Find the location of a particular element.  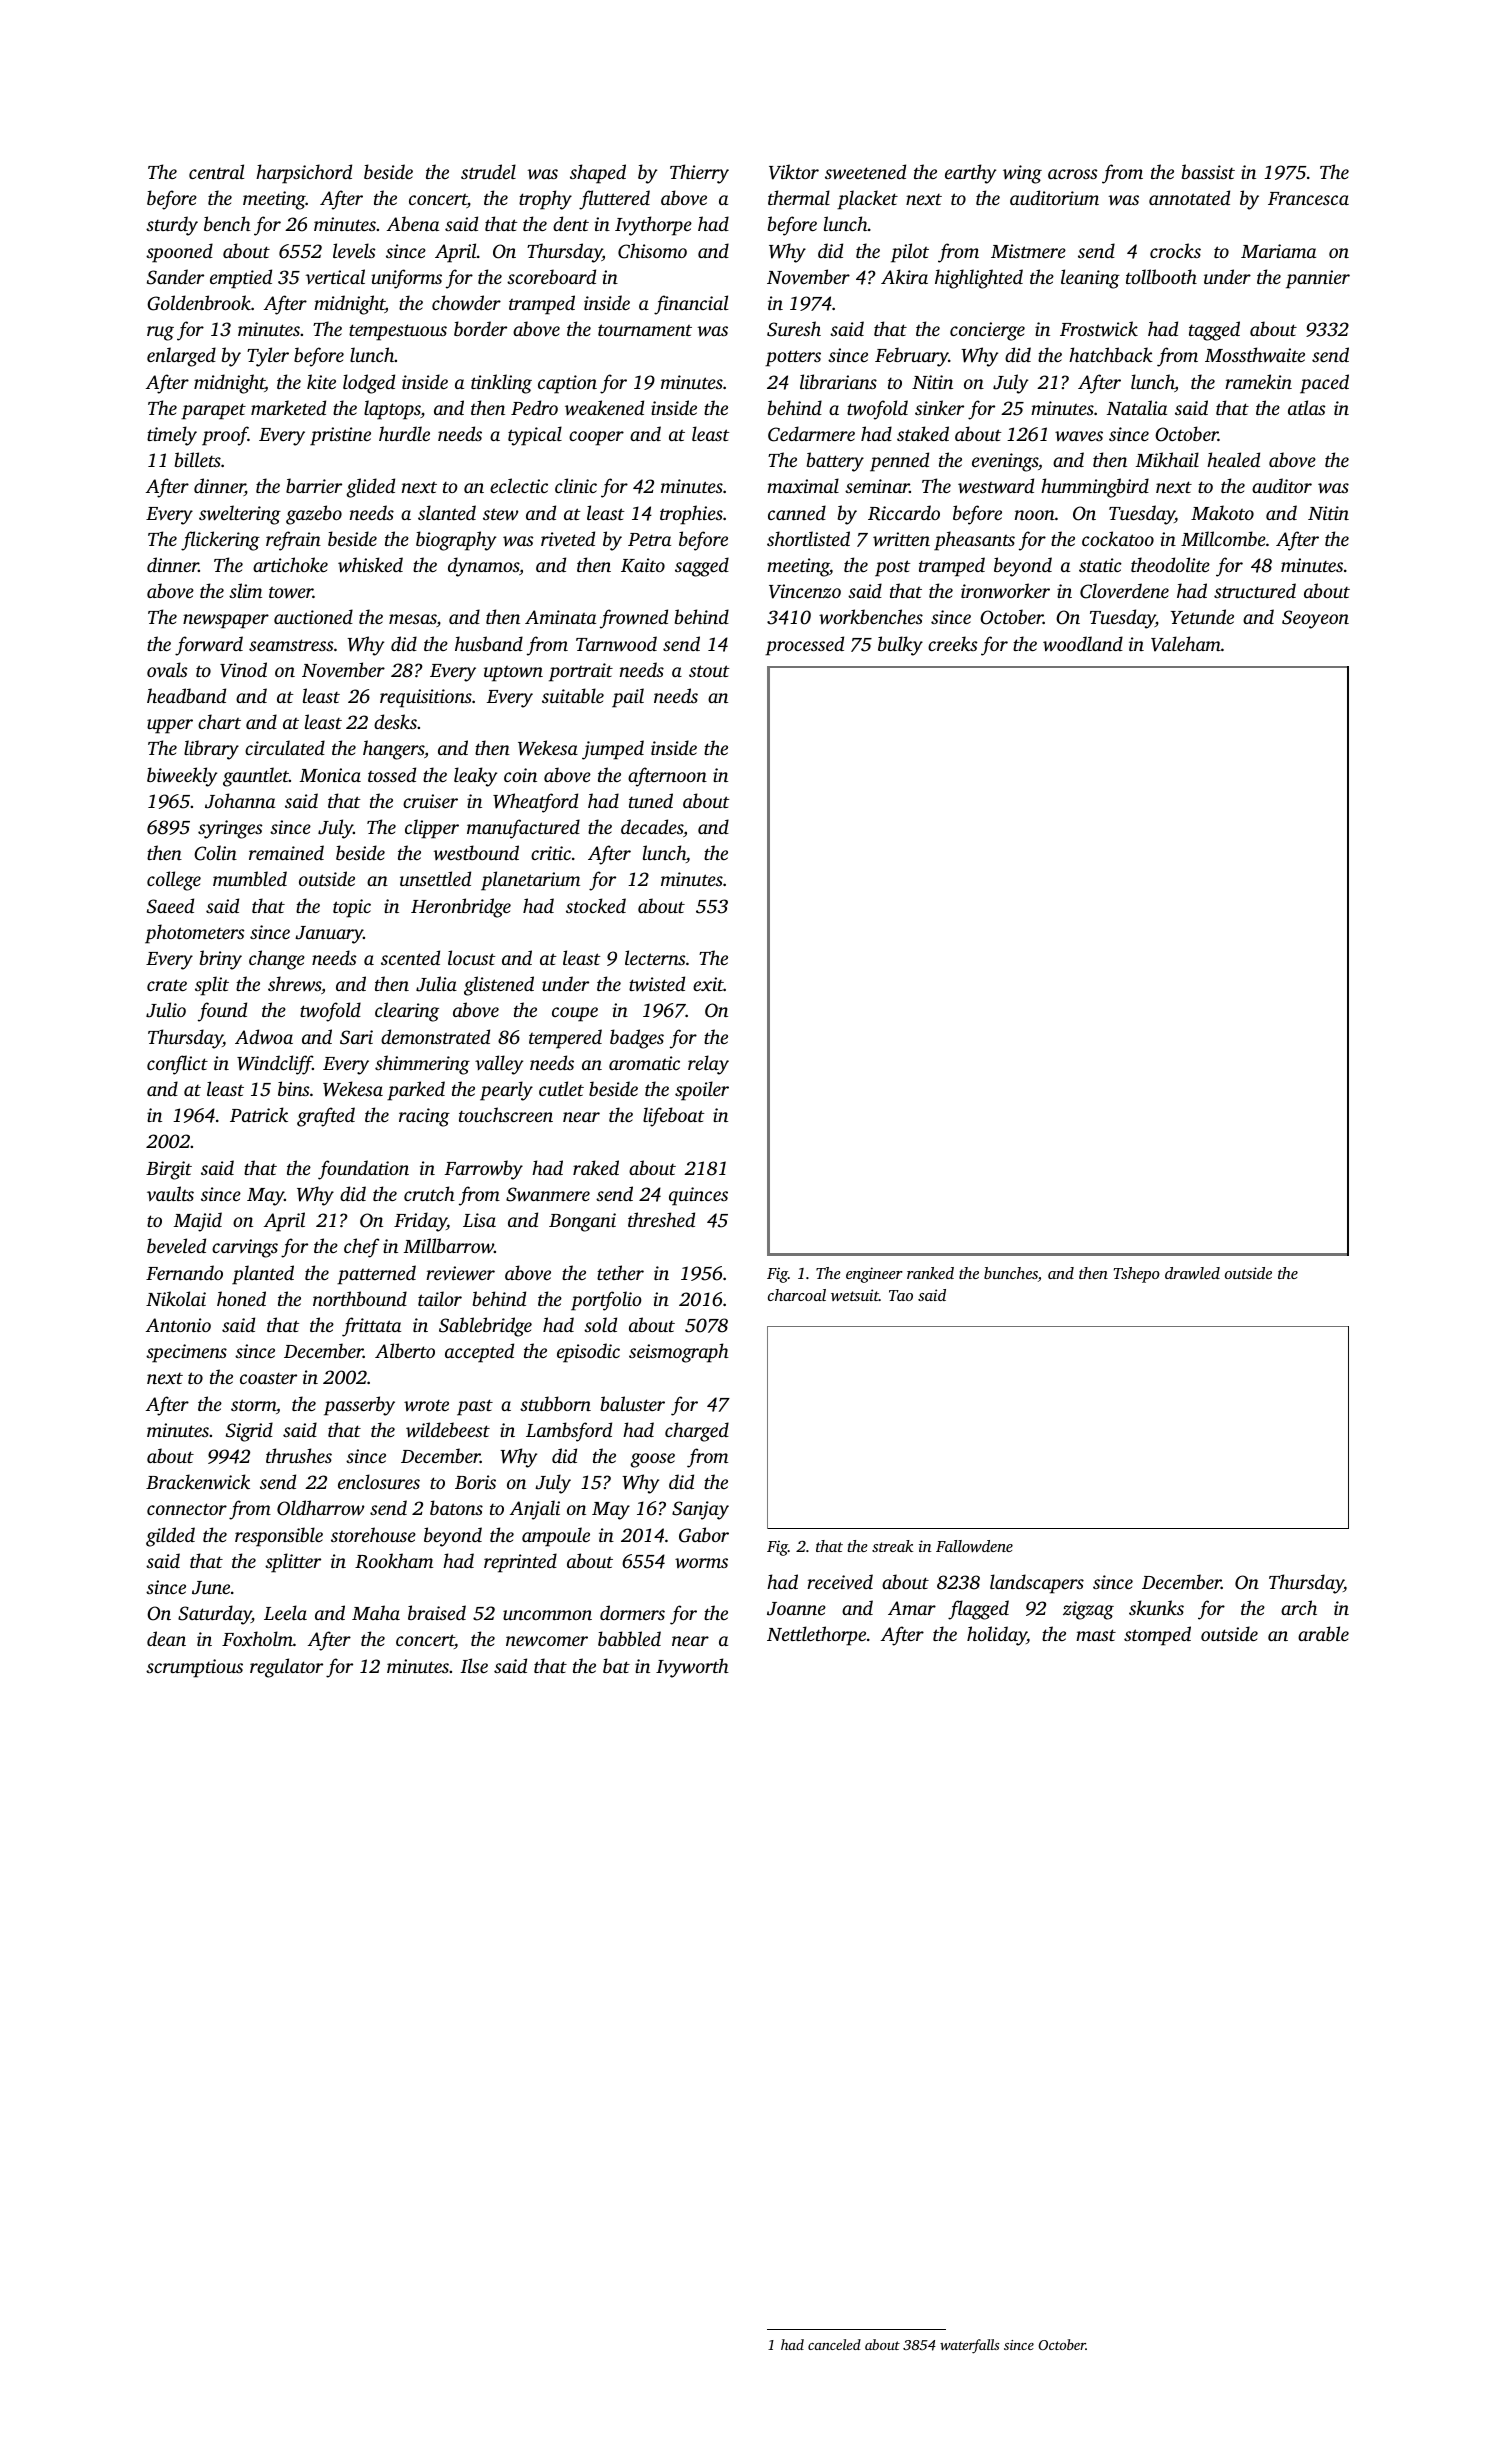

waterfalls is located at coordinates (970, 2346).
